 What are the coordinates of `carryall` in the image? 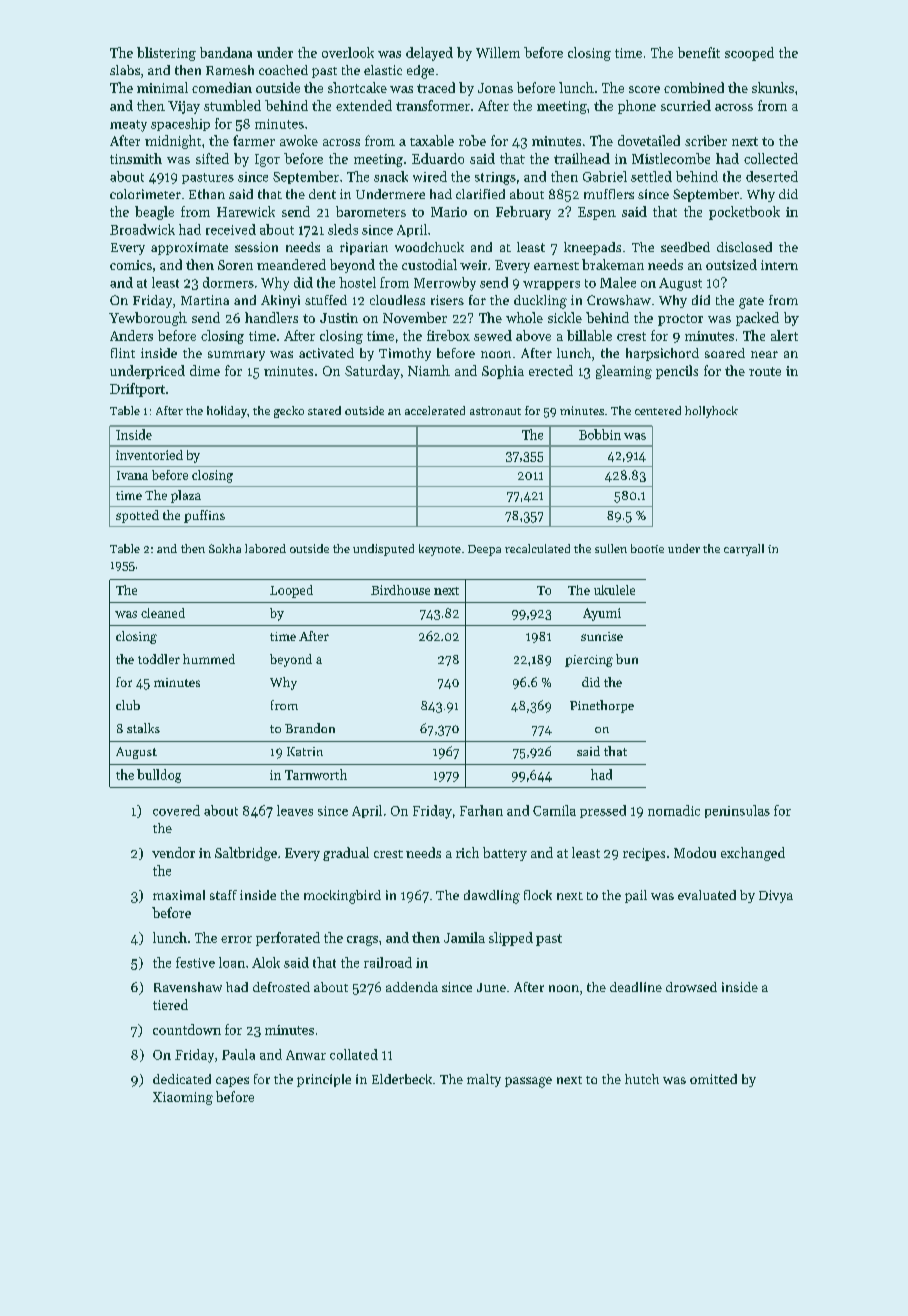 It's located at (744, 550).
